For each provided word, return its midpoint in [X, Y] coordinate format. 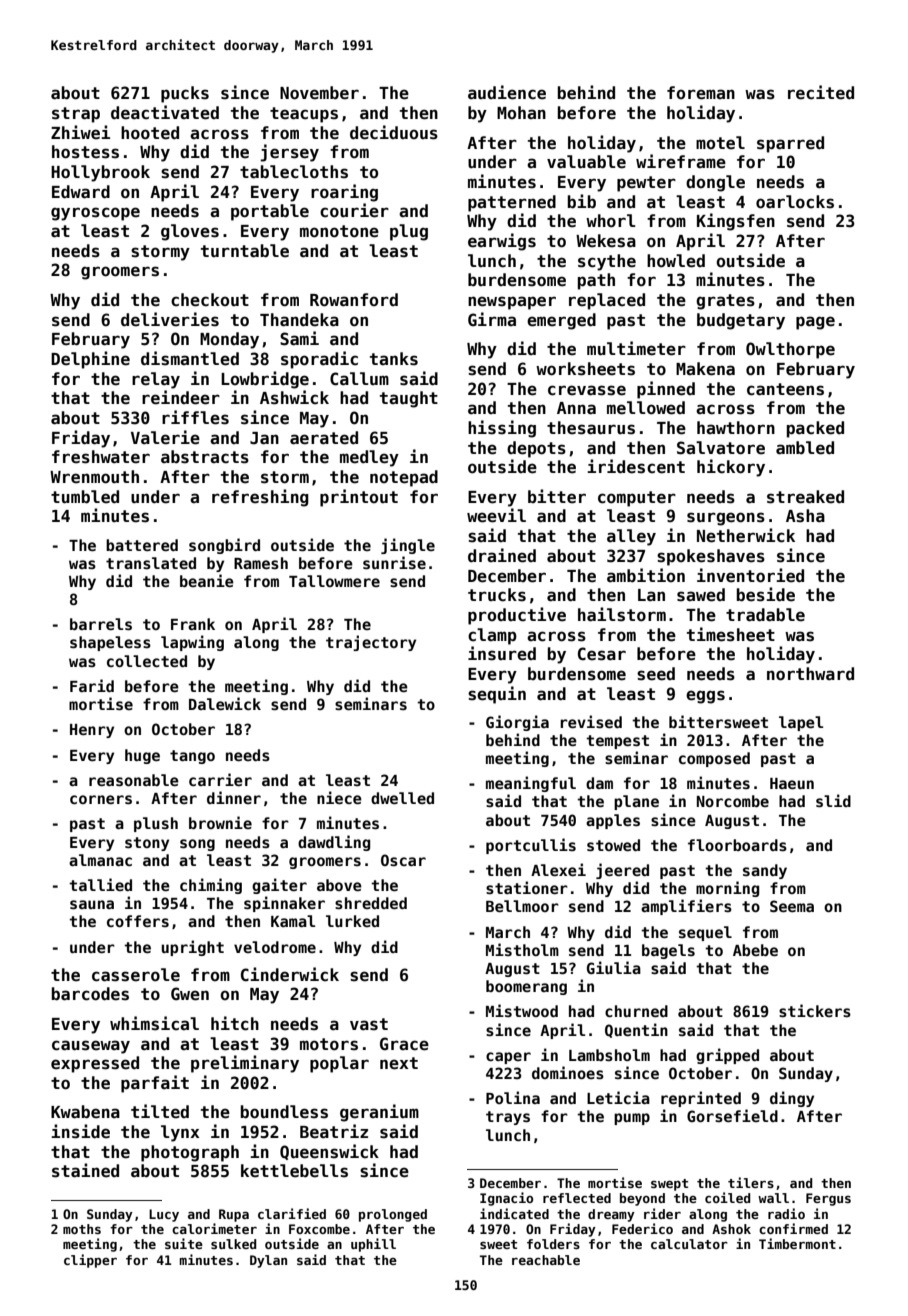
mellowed [646, 408]
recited [821, 92]
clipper [90, 1261]
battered [142, 545]
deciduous [394, 132]
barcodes [90, 994]
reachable [546, 1260]
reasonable [134, 780]
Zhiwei [80, 132]
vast [369, 1024]
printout [359, 498]
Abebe [755, 950]
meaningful [531, 784]
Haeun [792, 783]
